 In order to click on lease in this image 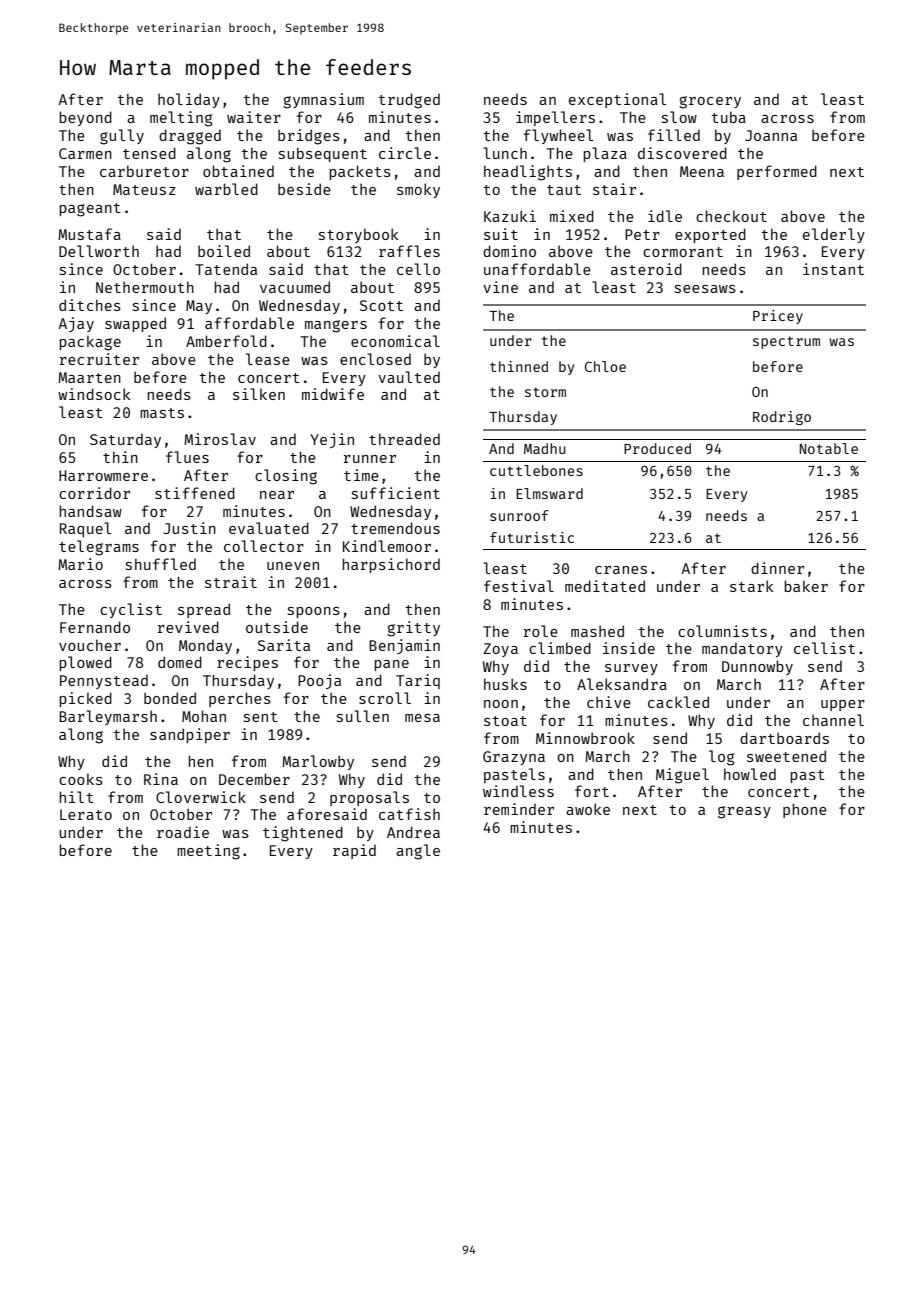, I will do `click(268, 359)`.
